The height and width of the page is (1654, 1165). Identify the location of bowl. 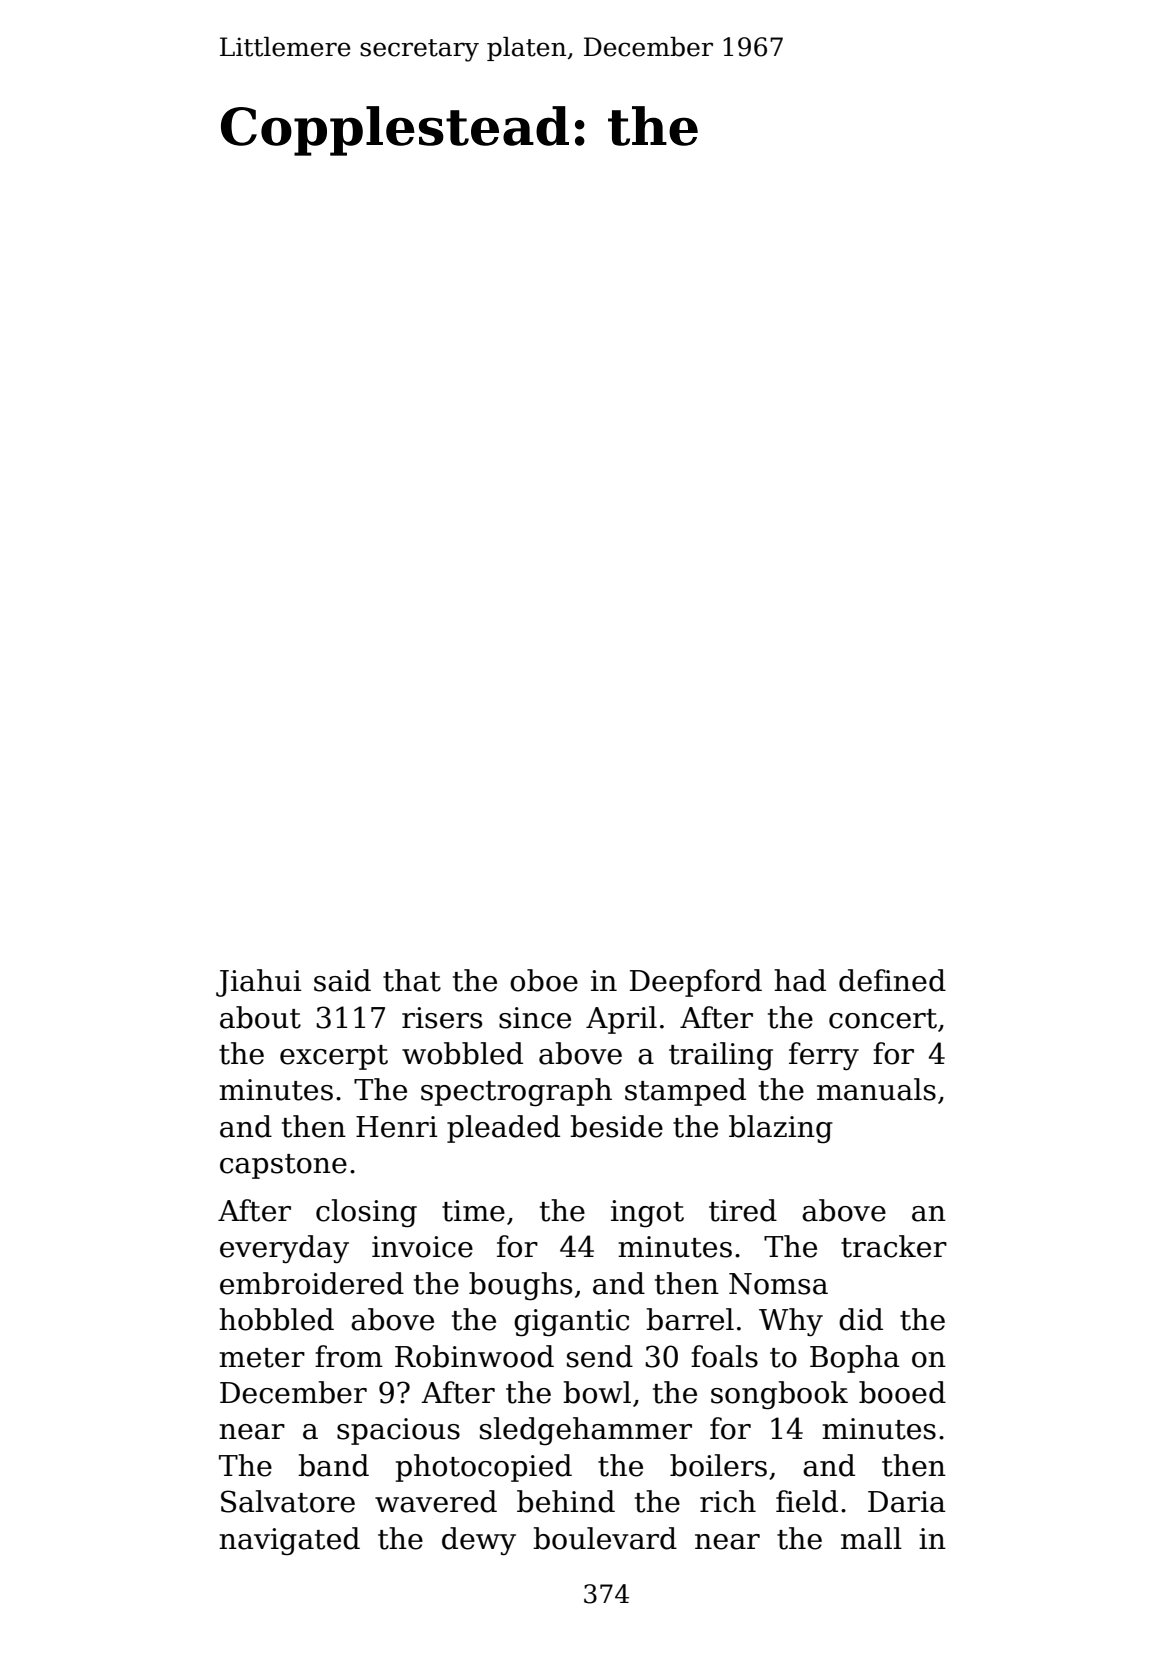
(597, 1392).
